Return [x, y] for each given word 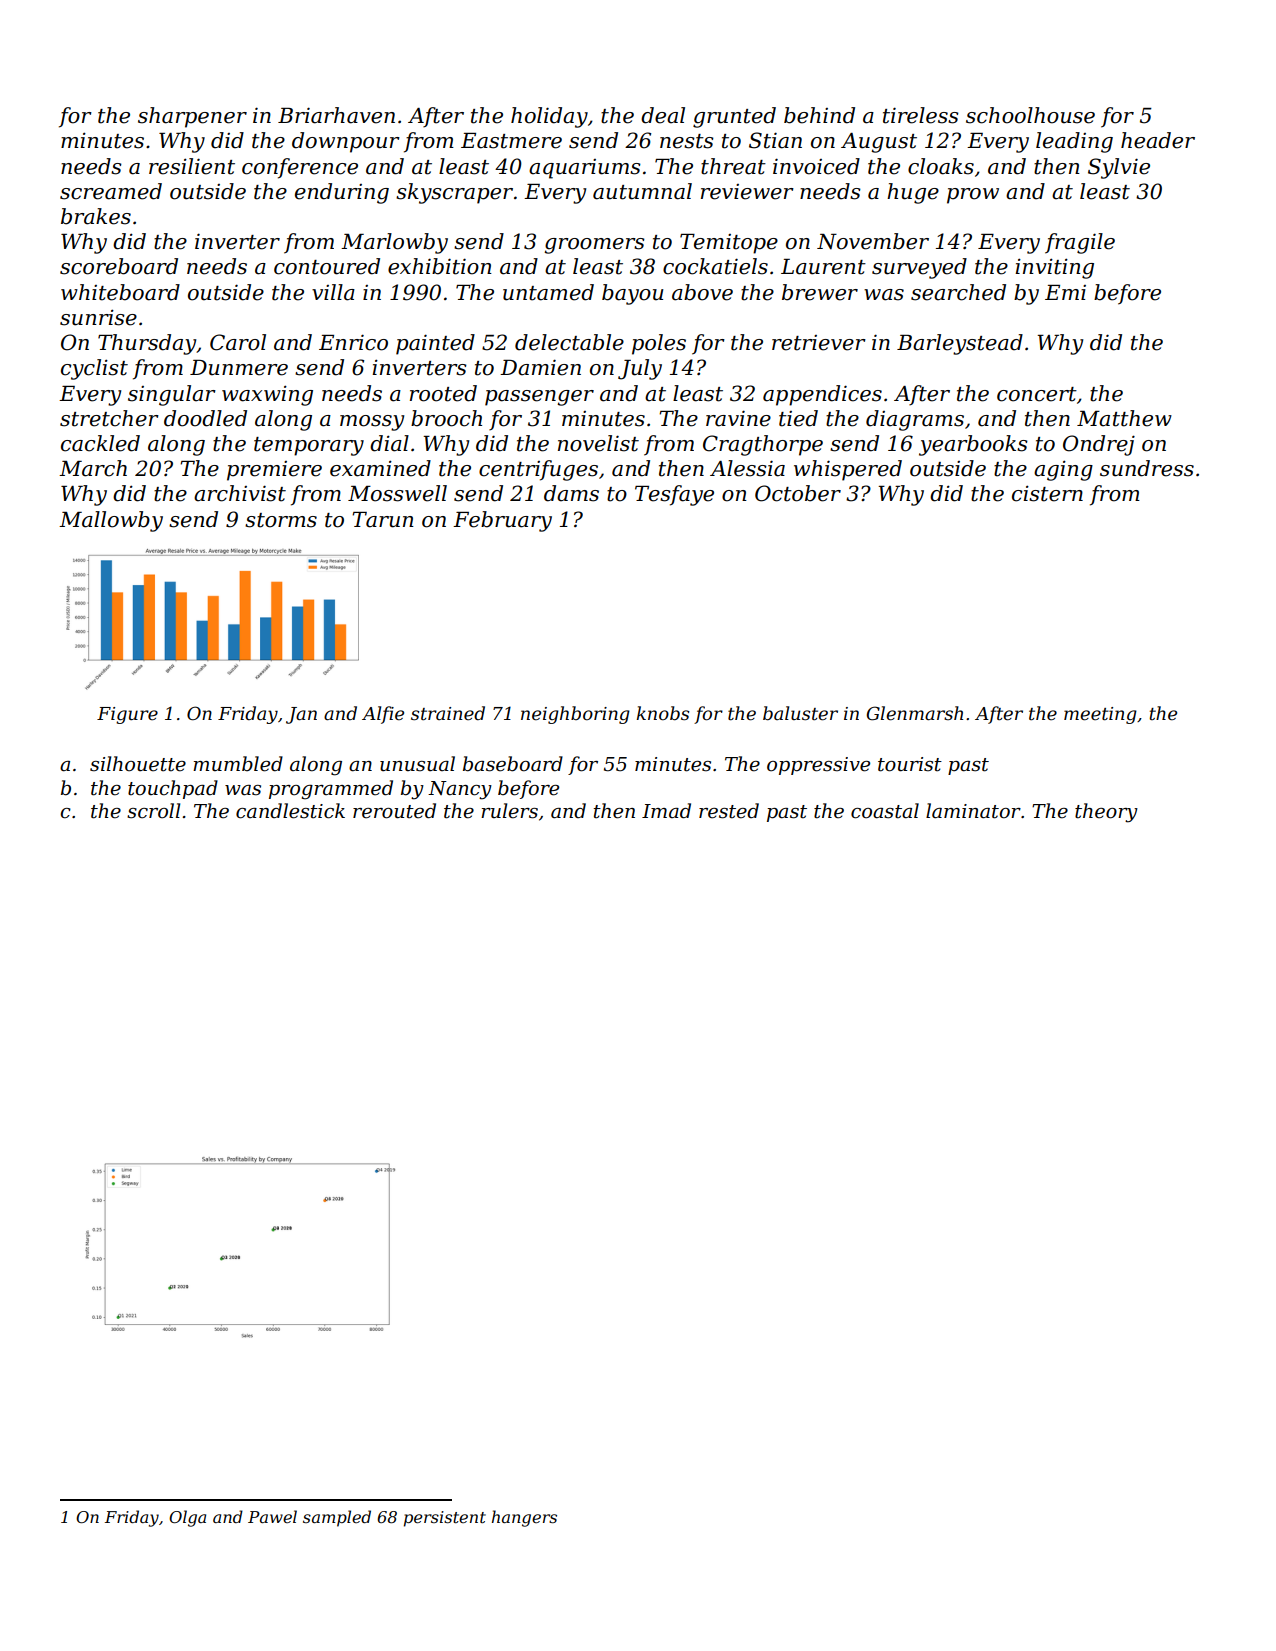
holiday [549, 117]
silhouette [138, 764]
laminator [973, 811]
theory [1106, 813]
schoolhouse [1030, 115]
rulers [509, 811]
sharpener [192, 117]
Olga [187, 1518]
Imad [666, 811]
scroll [153, 811]
